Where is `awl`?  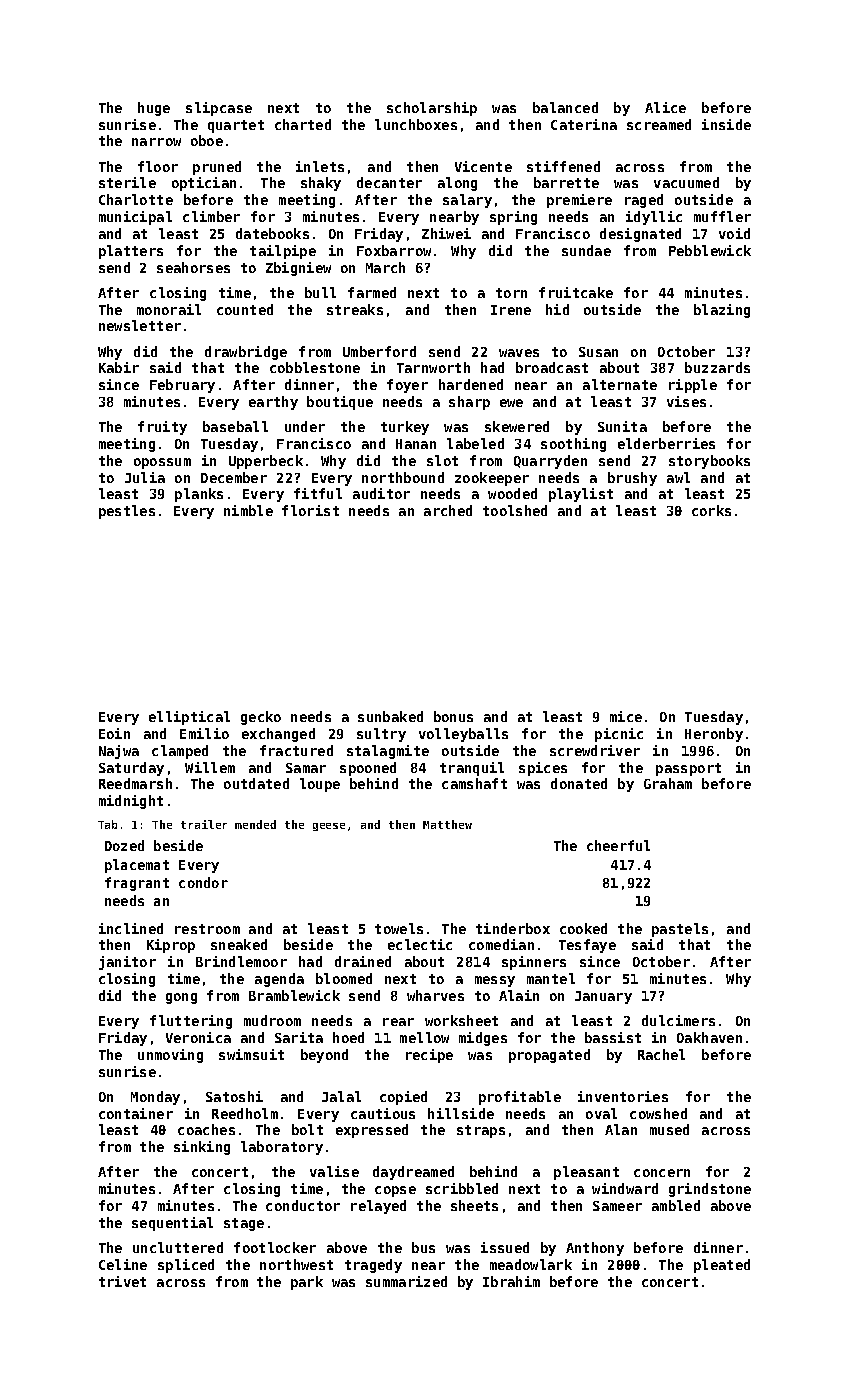 awl is located at coordinates (678, 477).
